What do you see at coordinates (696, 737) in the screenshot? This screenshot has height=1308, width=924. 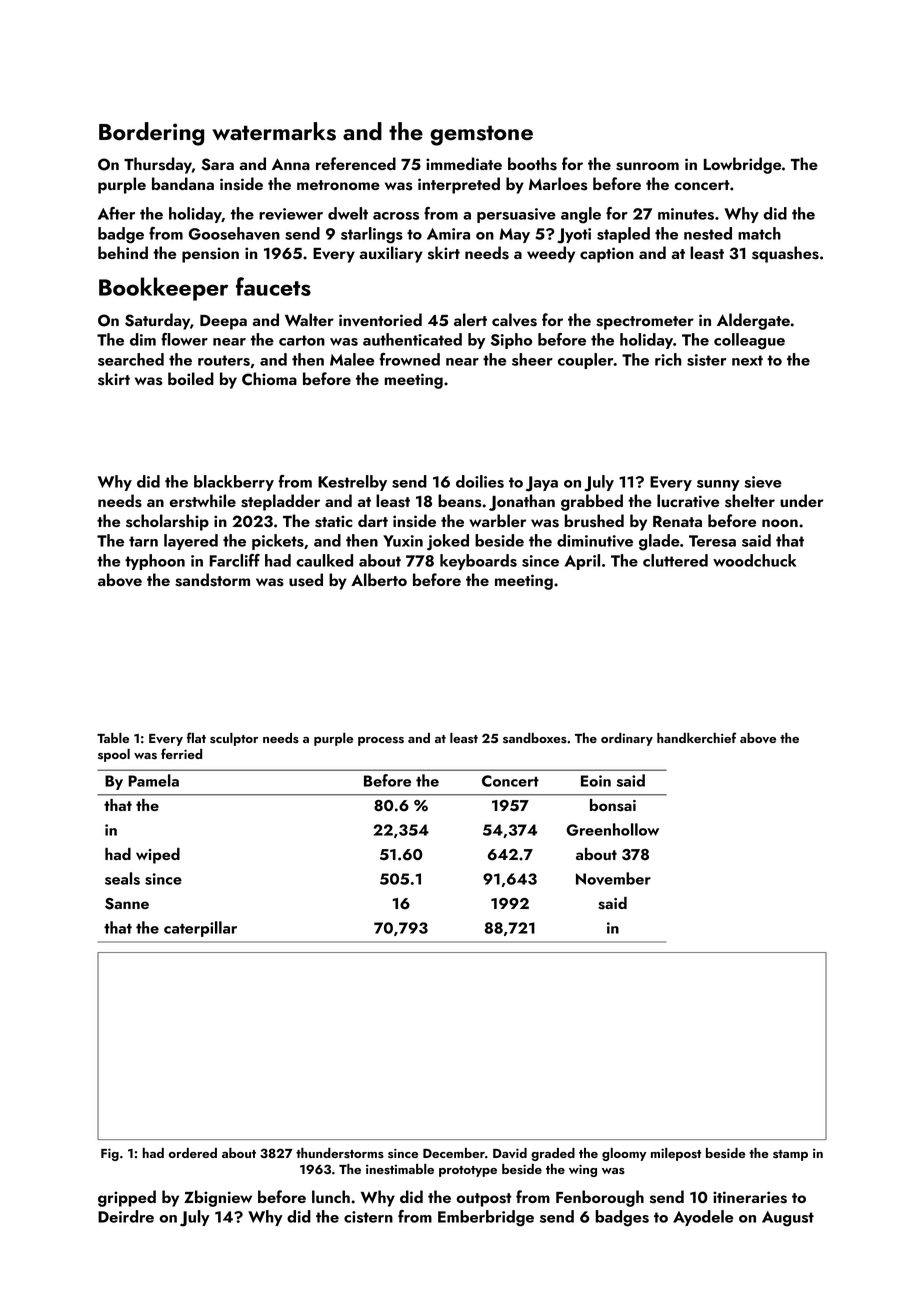 I see `handkerchief` at bounding box center [696, 737].
